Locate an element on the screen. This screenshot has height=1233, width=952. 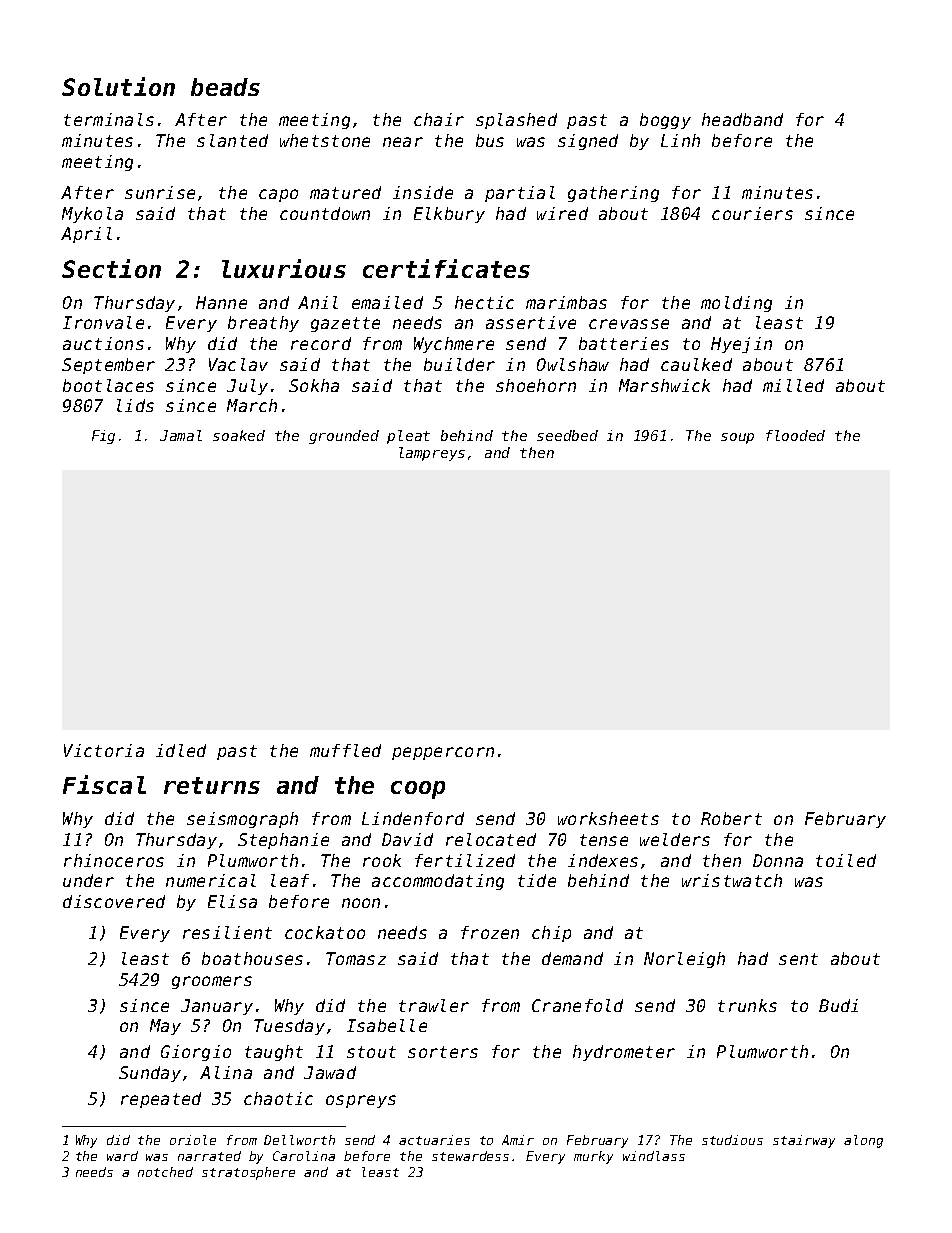
Victoria is located at coordinates (104, 750).
